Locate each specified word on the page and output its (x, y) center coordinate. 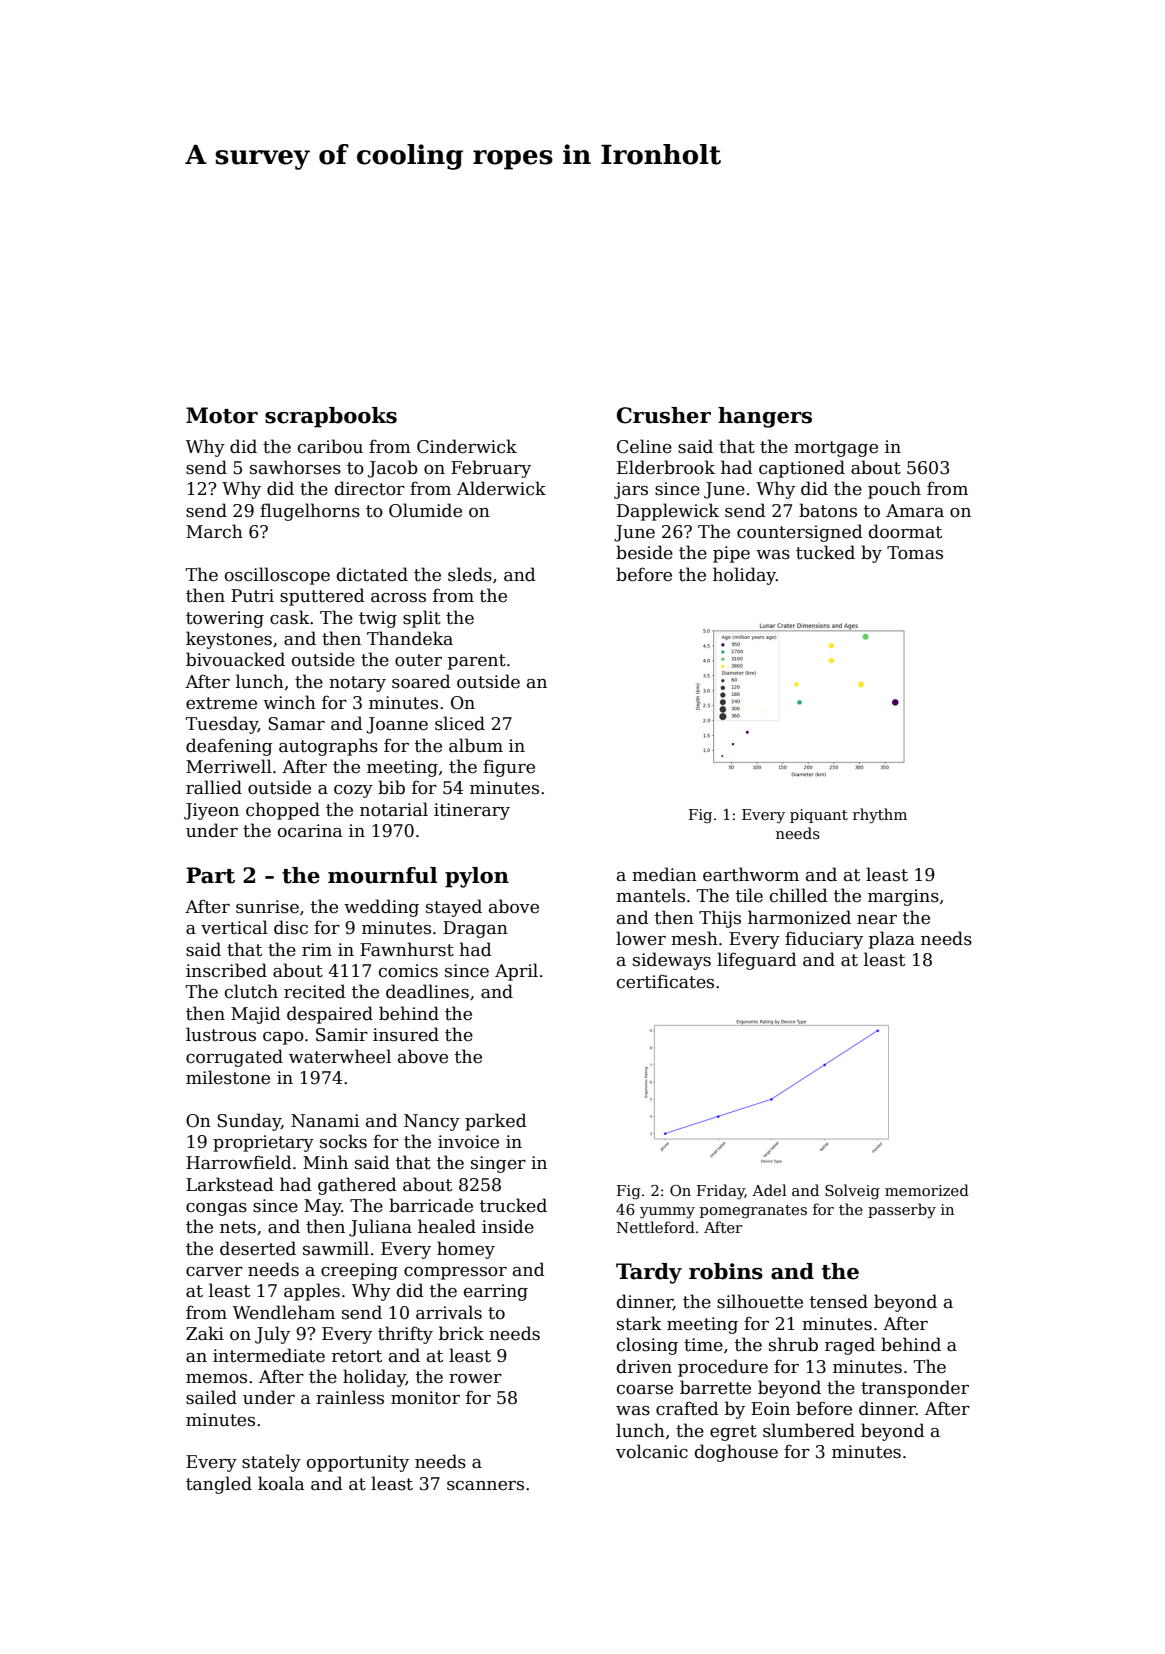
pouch (894, 490)
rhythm (880, 816)
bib (391, 787)
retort (357, 1356)
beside (644, 552)
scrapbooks (331, 417)
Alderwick (501, 488)
